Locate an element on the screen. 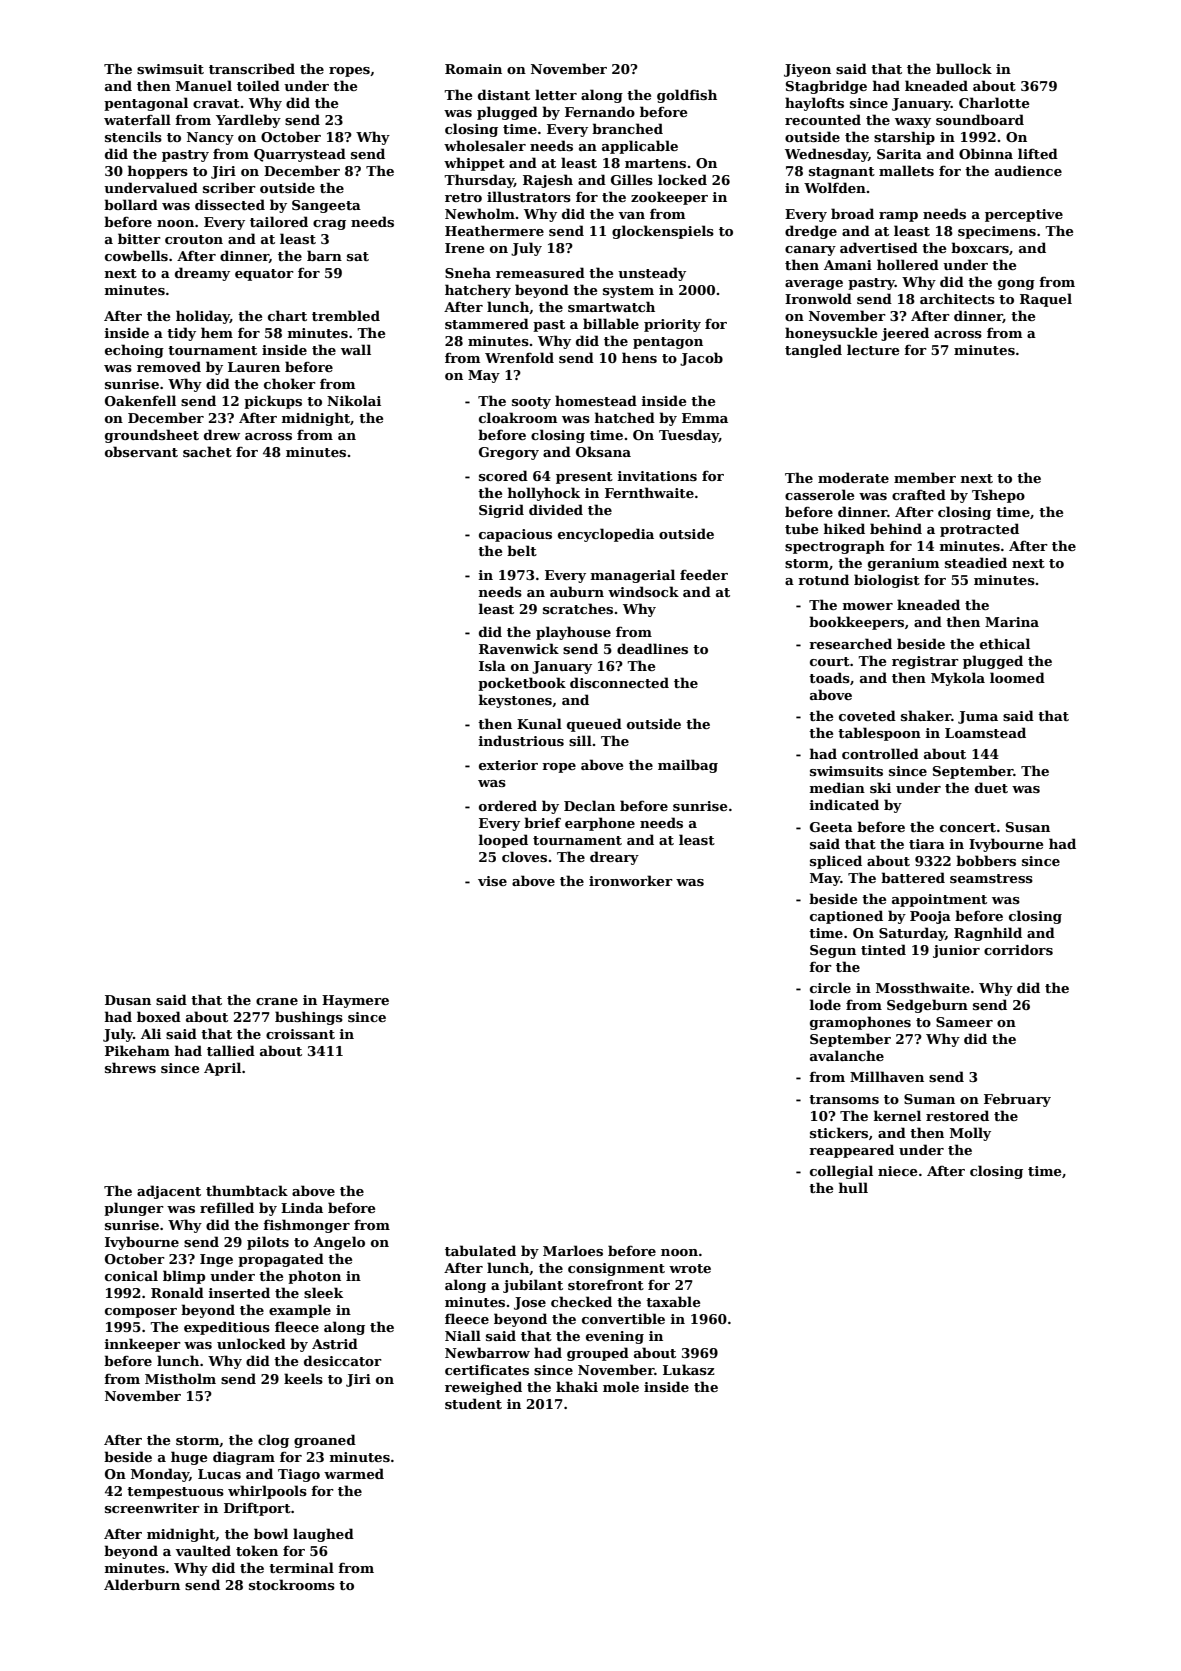  transcribed is located at coordinates (252, 68).
